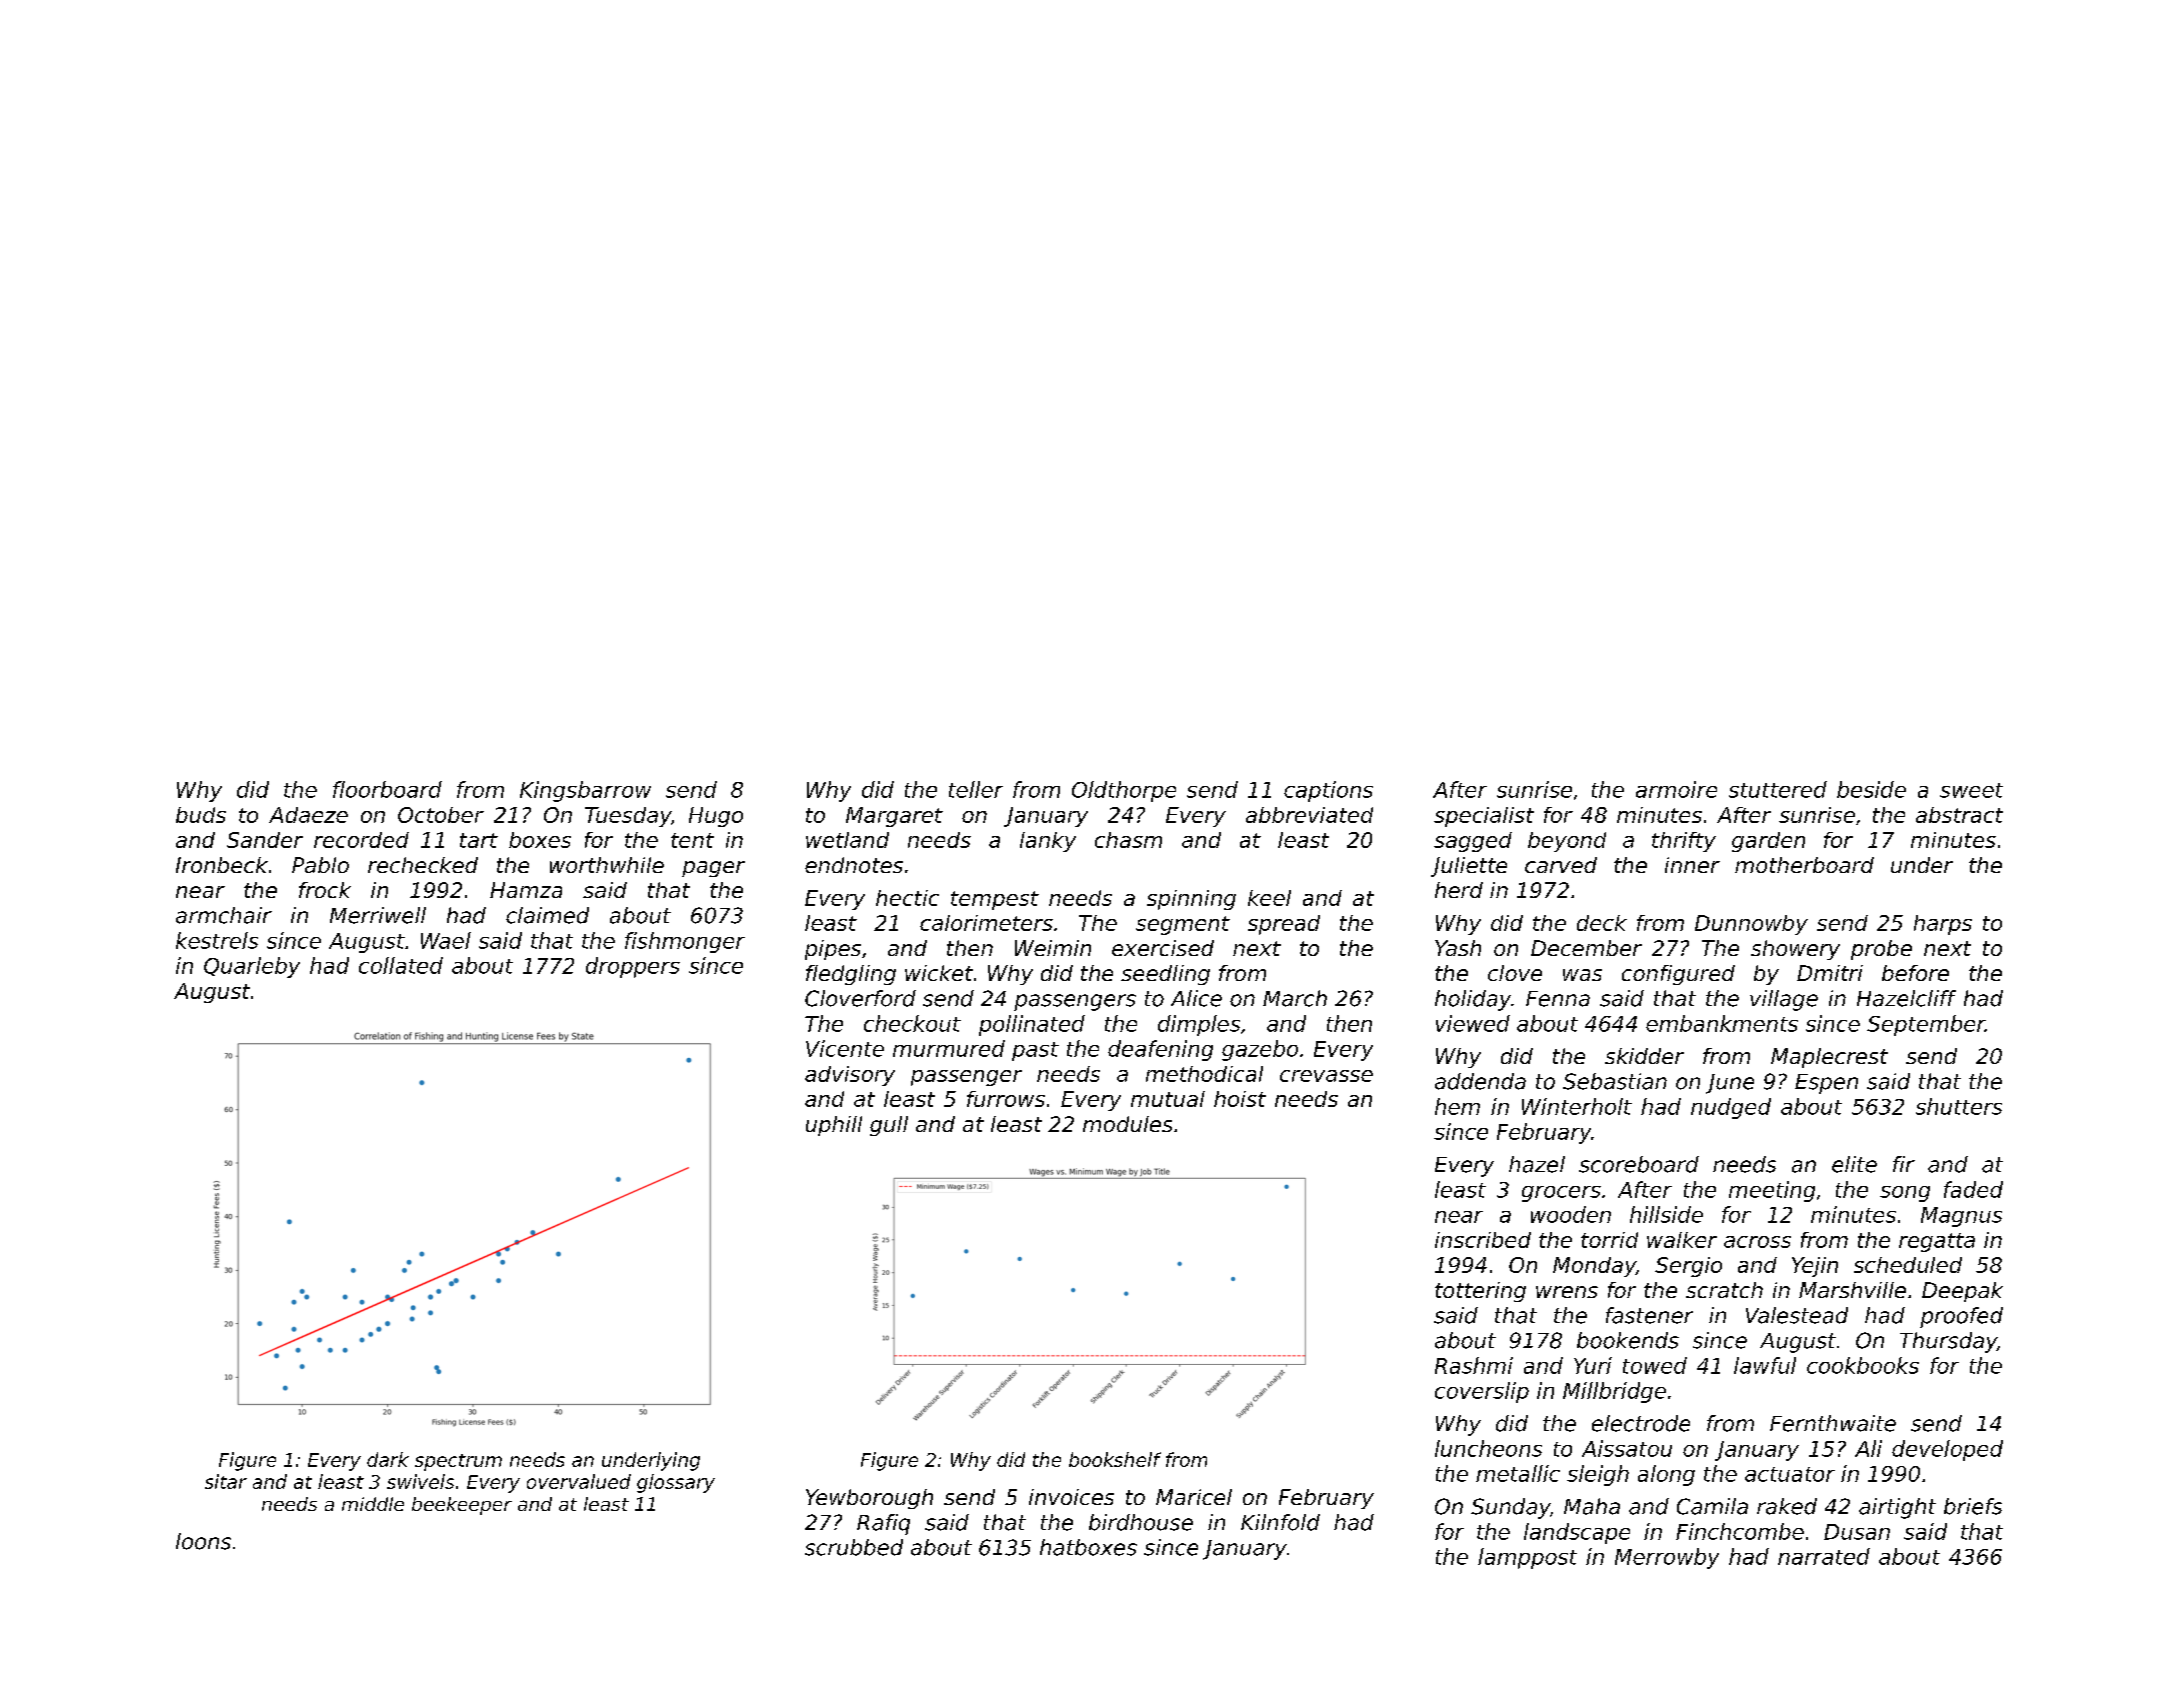 Image resolution: width=2178 pixels, height=1683 pixels. Describe the element at coordinates (373, 1504) in the page. I see `middle` at that location.
